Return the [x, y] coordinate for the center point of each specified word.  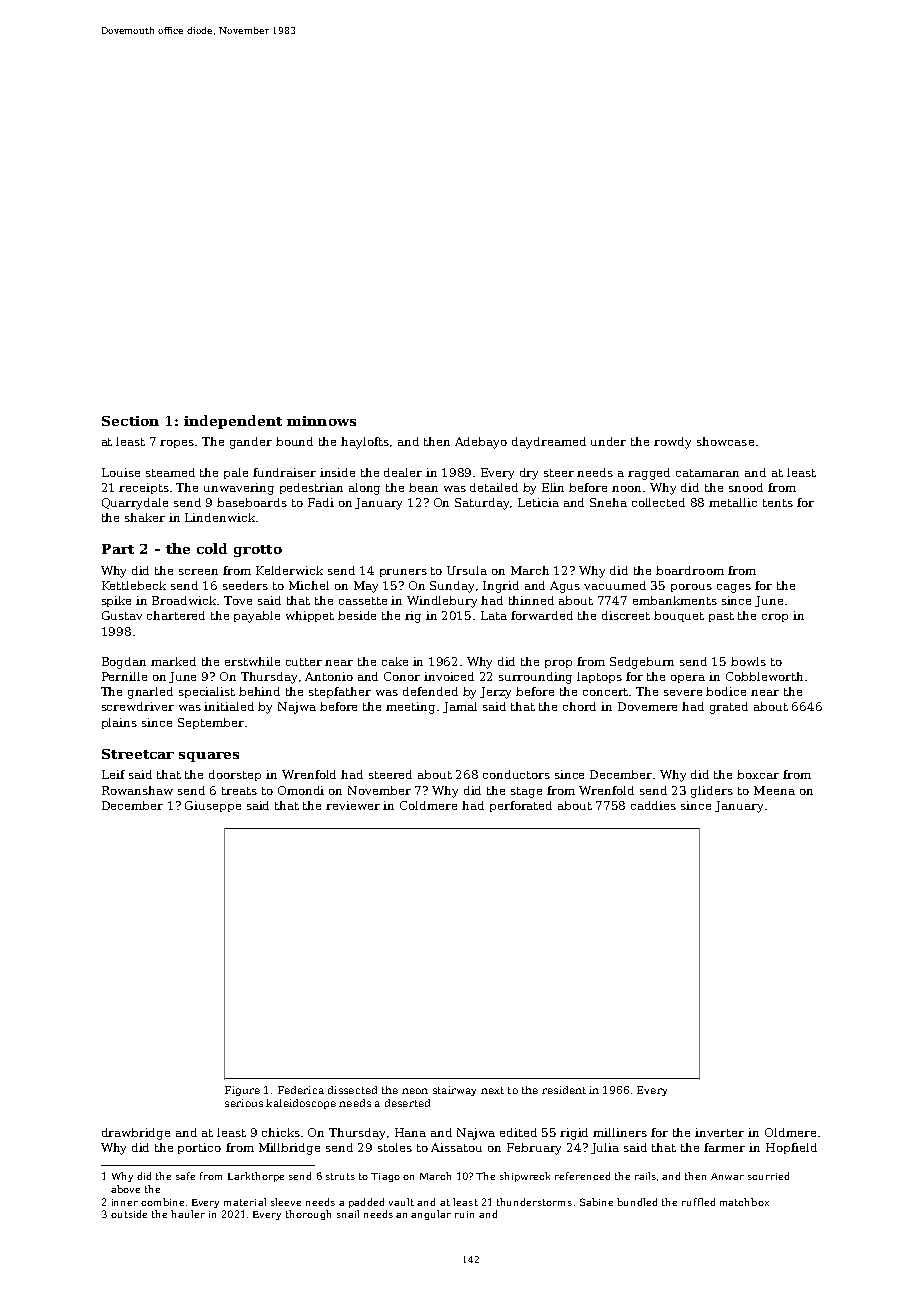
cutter [304, 662]
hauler [188, 1214]
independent [233, 422]
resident [564, 1090]
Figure [242, 1091]
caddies [653, 805]
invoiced [449, 676]
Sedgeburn [642, 663]
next [492, 1090]
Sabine [596, 1202]
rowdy [672, 443]
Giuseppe [213, 806]
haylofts [365, 443]
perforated [521, 806]
